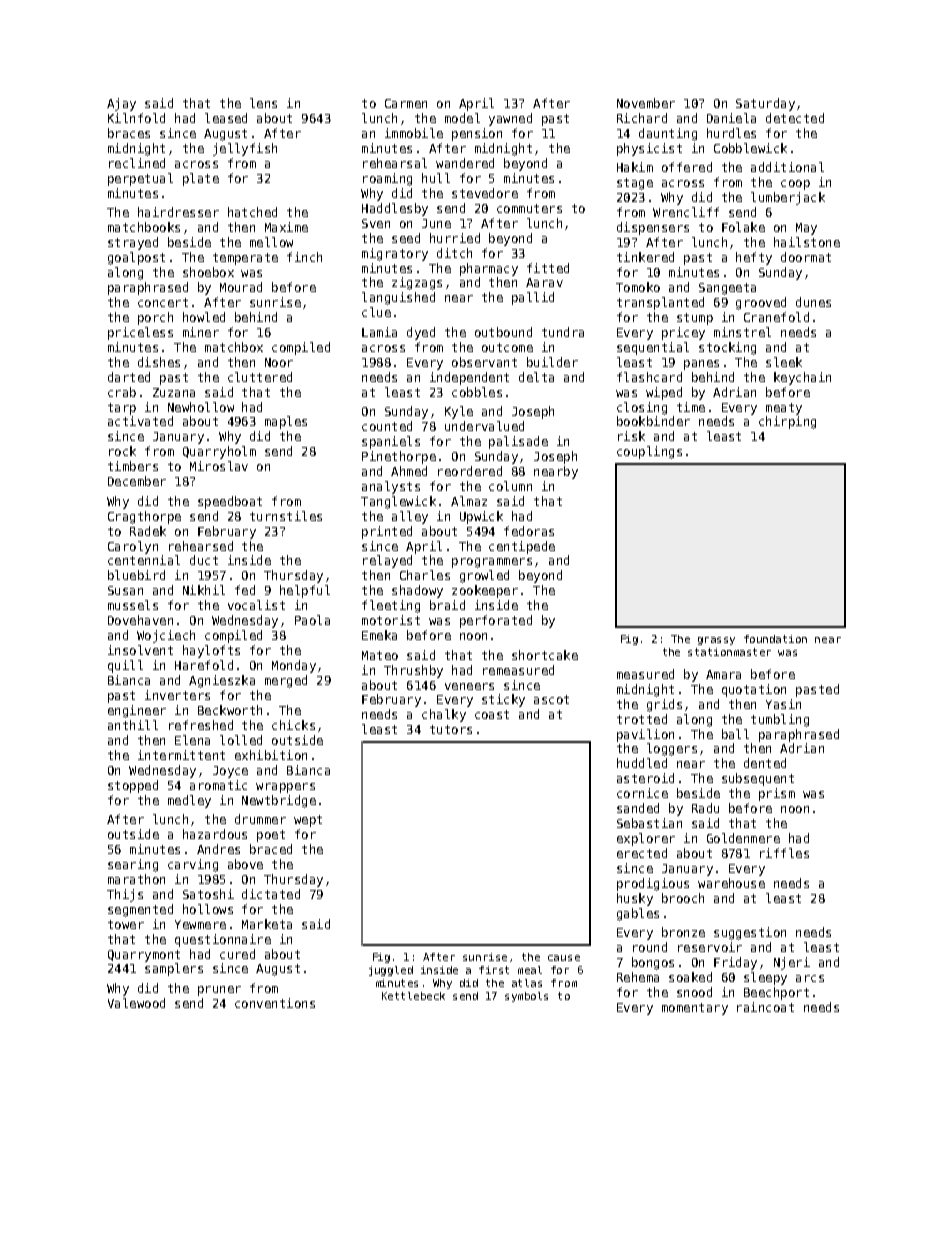  What do you see at coordinates (144, 227) in the image?
I see `matchbooks` at bounding box center [144, 227].
